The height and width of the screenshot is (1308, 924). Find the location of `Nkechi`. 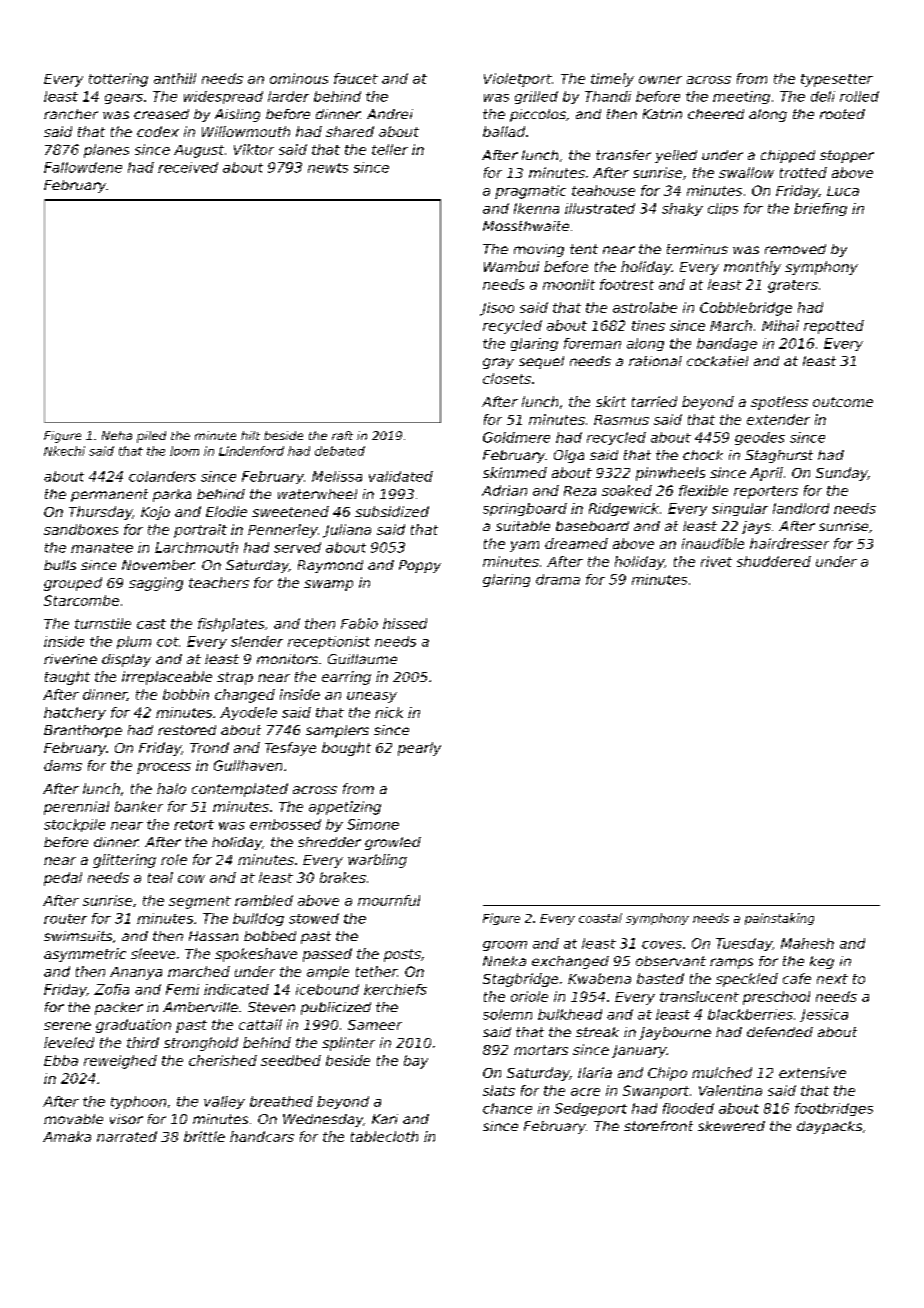

Nkechi is located at coordinates (64, 451).
